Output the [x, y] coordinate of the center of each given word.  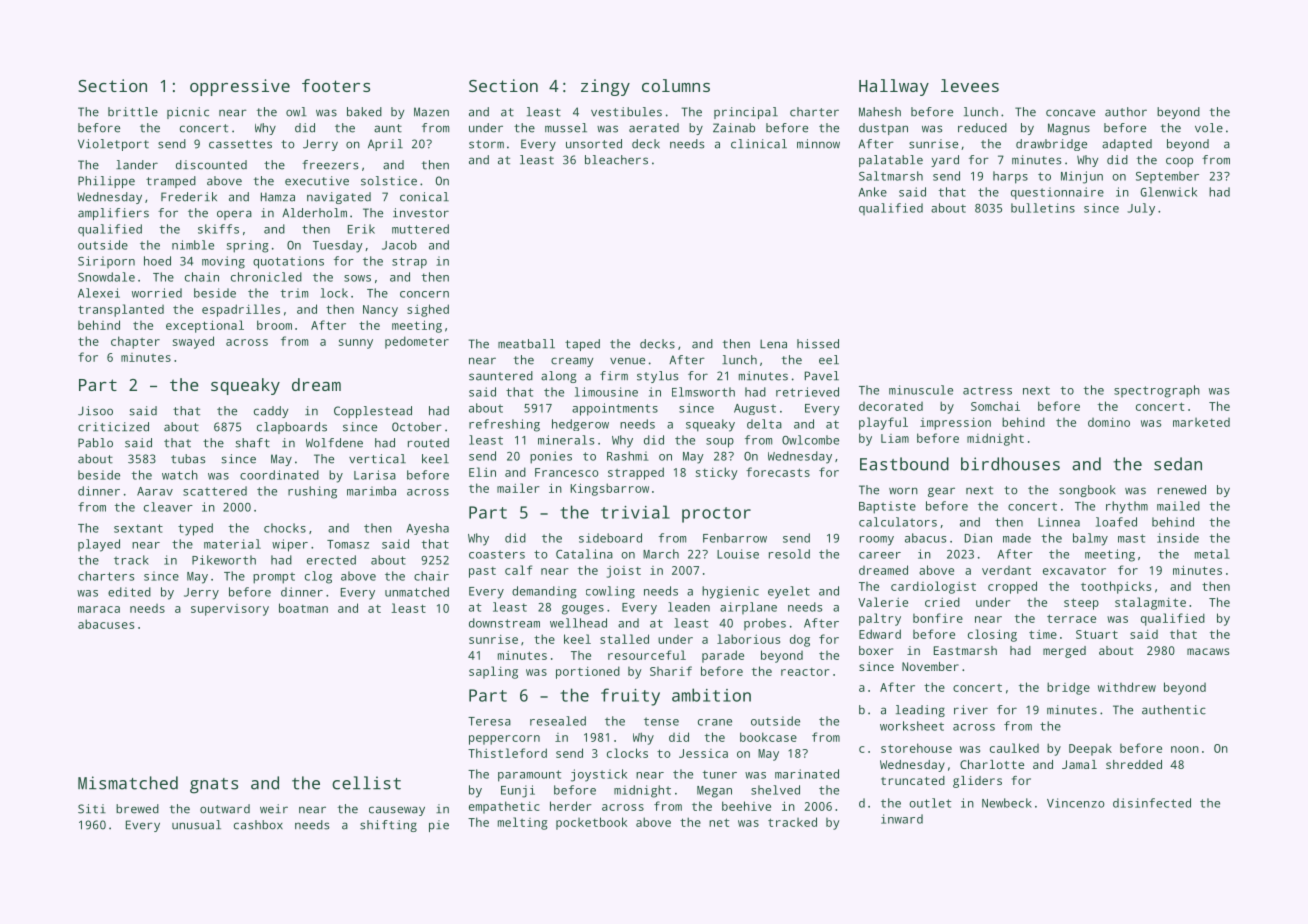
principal [746, 113]
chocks [285, 528]
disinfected [1152, 803]
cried [942, 602]
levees [970, 85]
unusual [196, 825]
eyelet [789, 592]
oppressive [240, 87]
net [719, 822]
